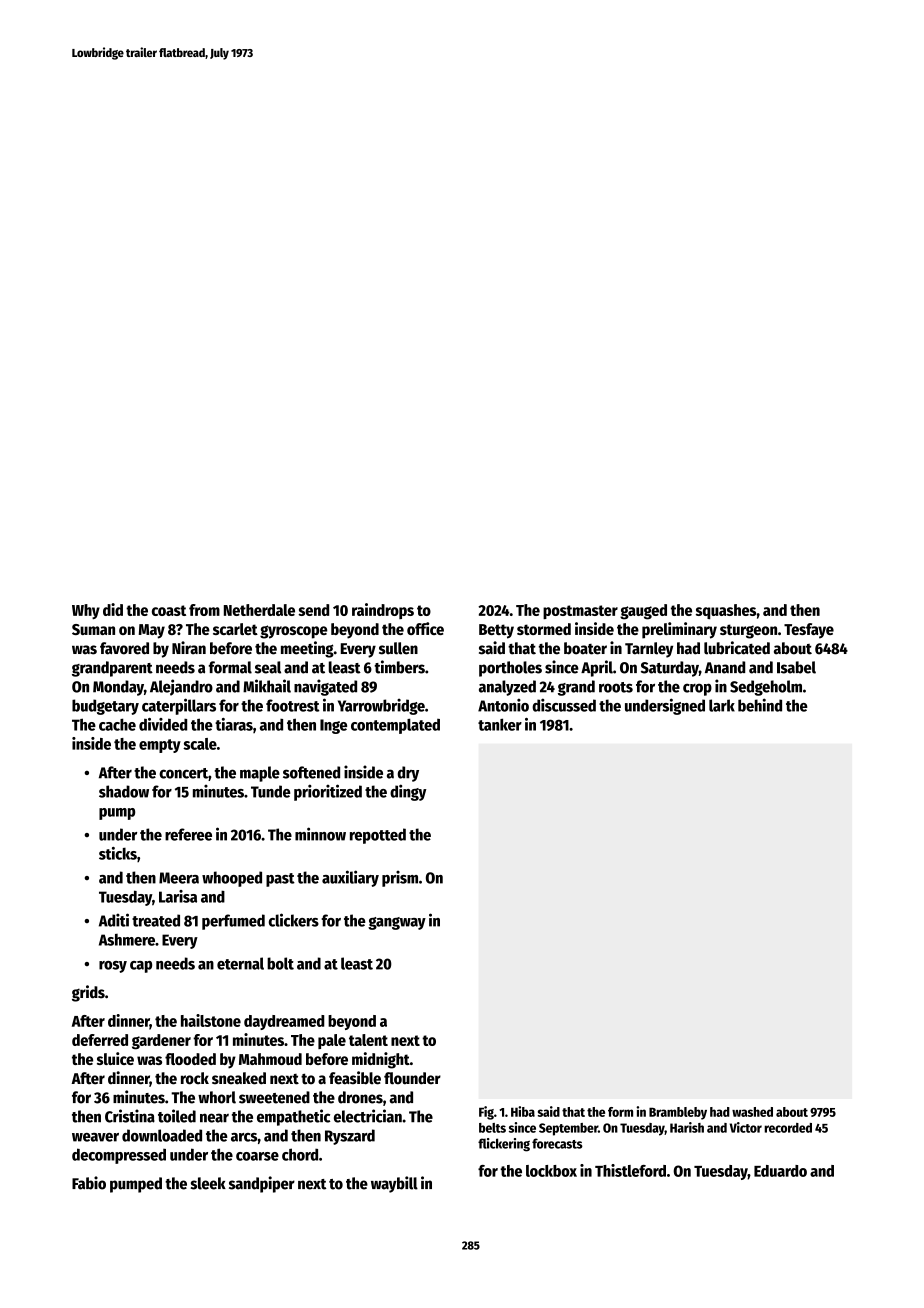  Describe the element at coordinates (726, 611) in the screenshot. I see `squashes` at that location.
